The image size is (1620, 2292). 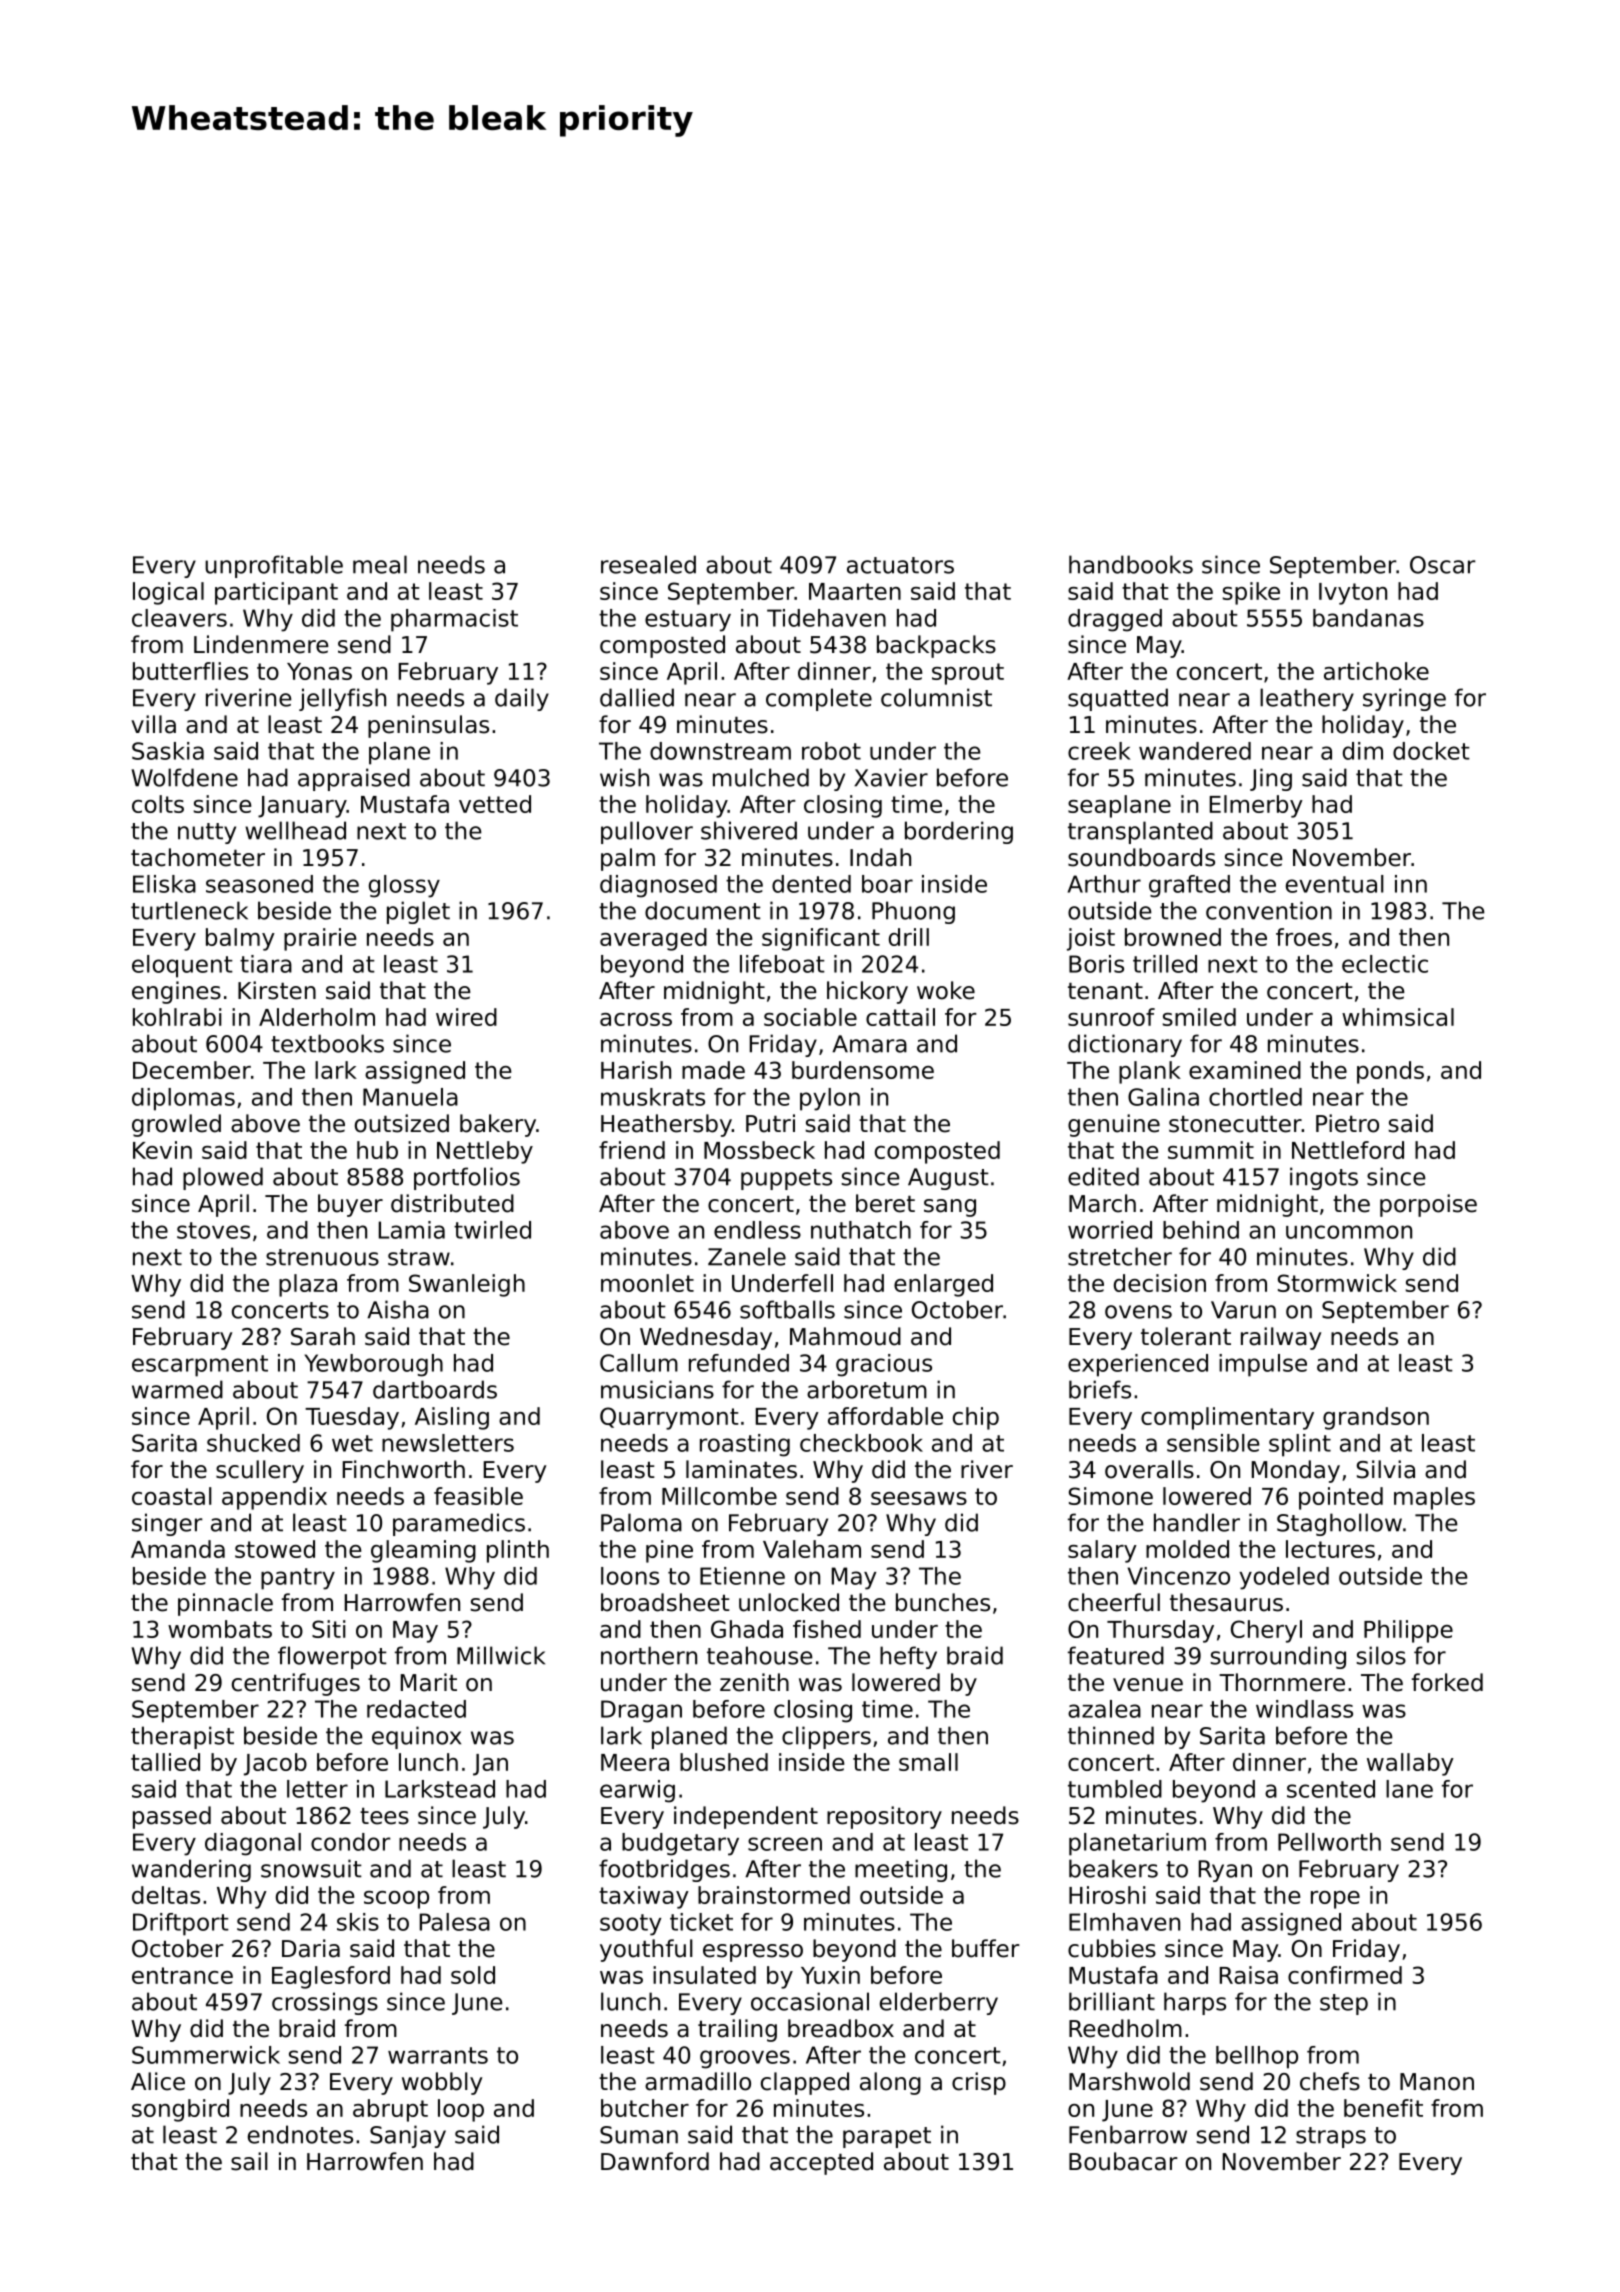 I want to click on espresso, so click(x=753, y=1953).
